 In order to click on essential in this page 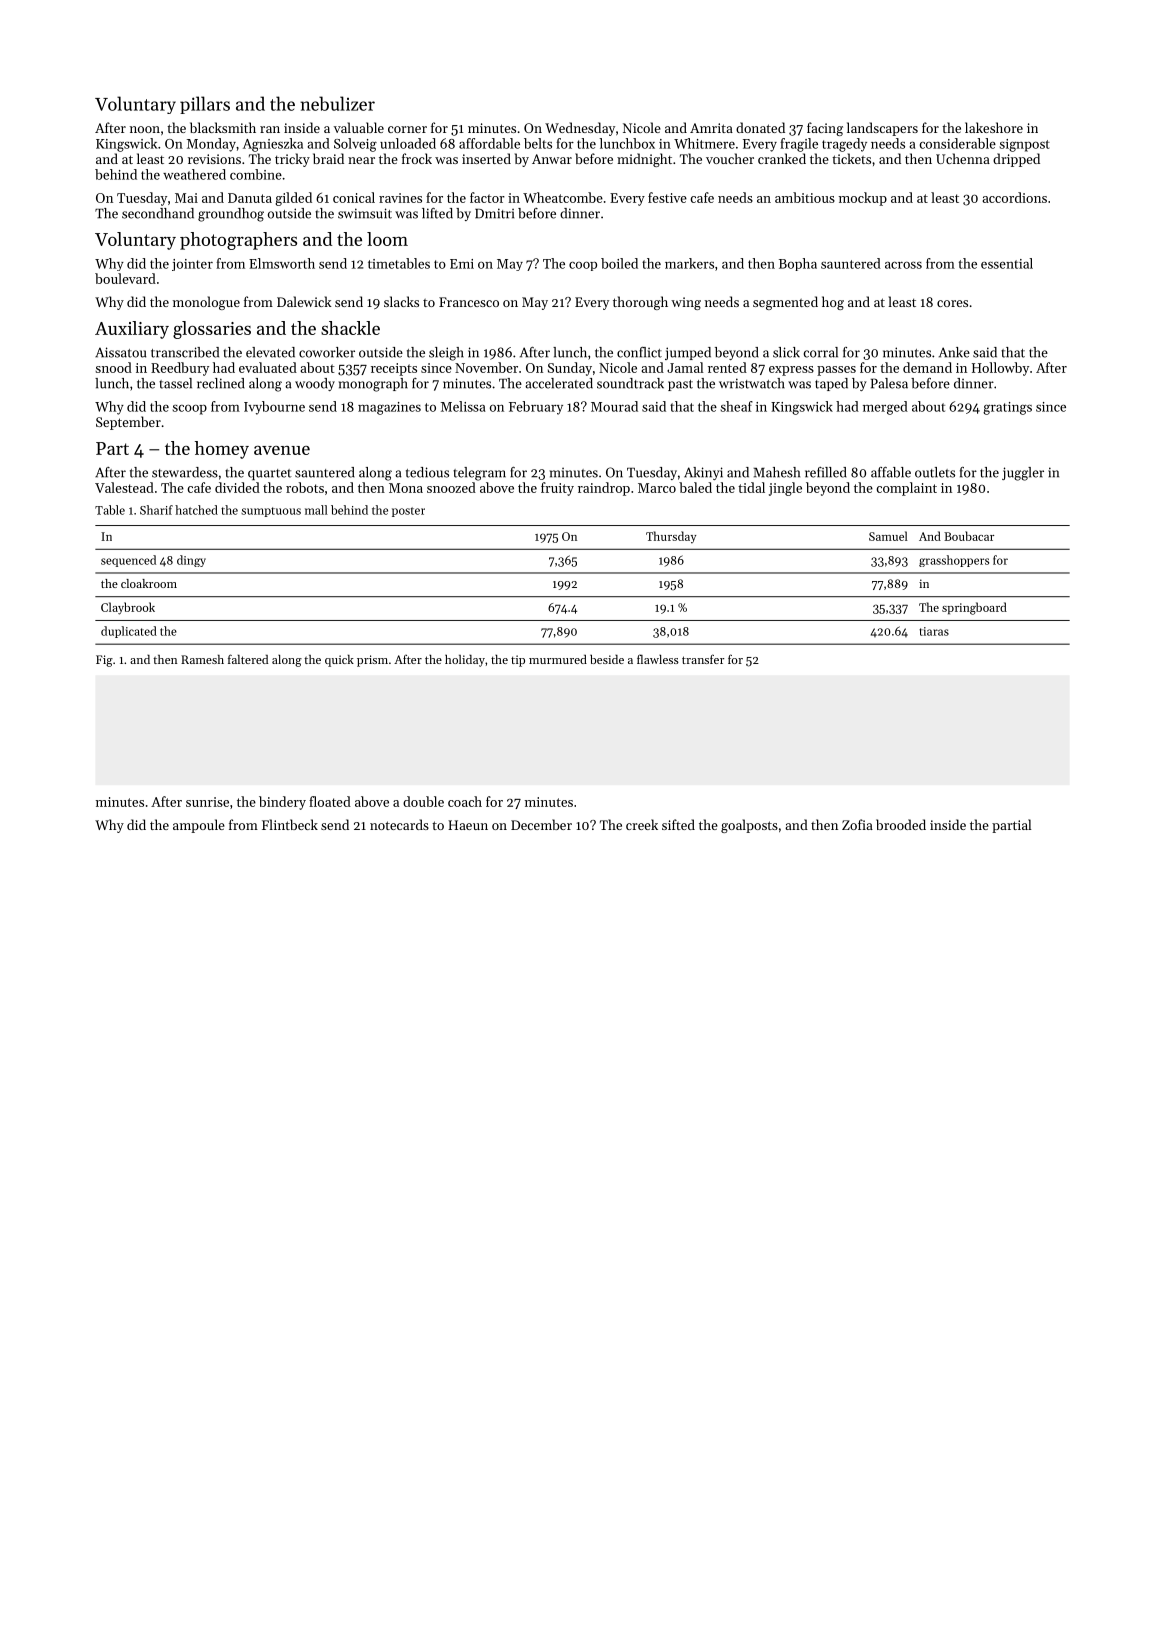, I will do `click(1007, 263)`.
